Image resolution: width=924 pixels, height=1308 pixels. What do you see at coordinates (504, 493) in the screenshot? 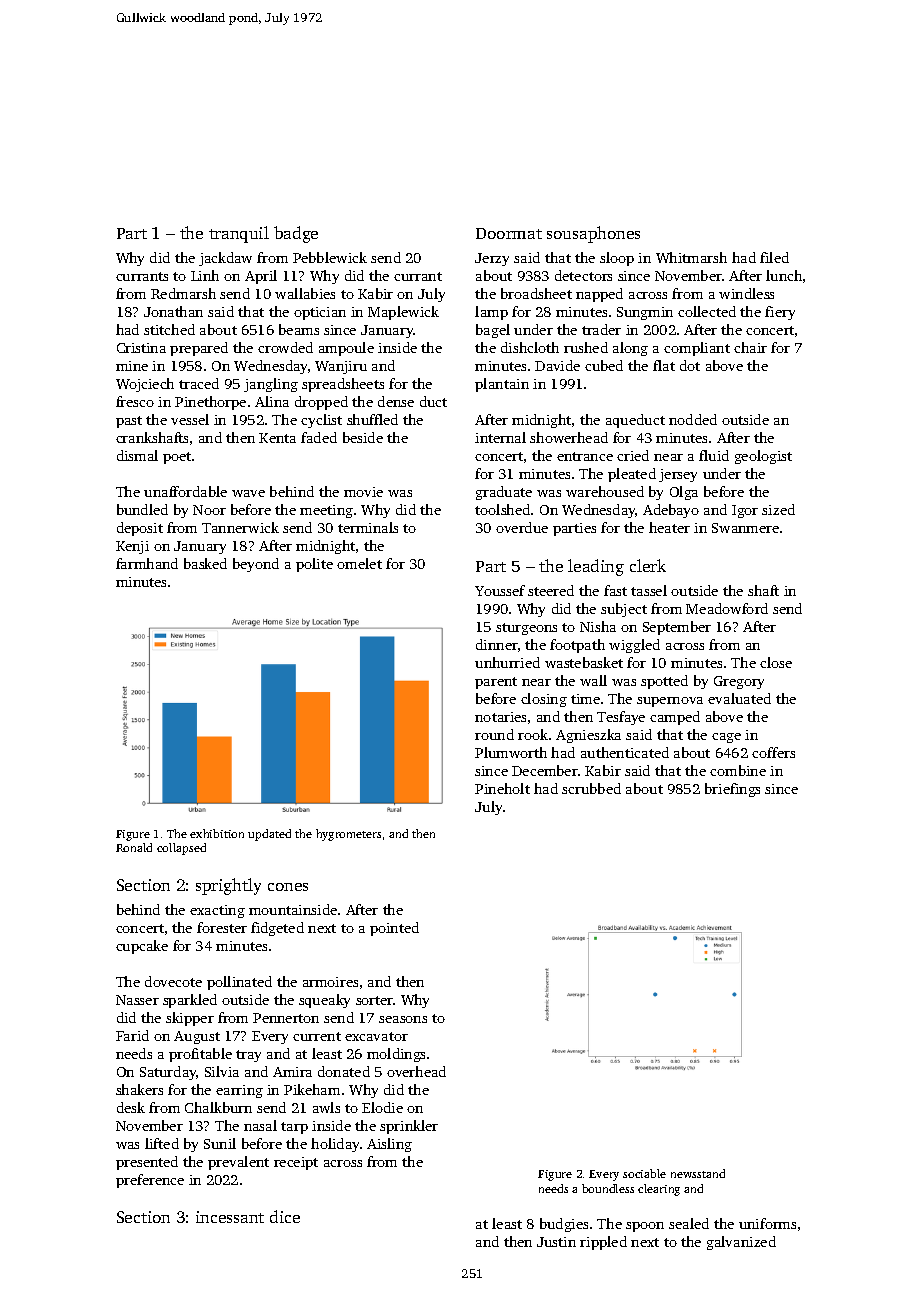
I see `graduate` at bounding box center [504, 493].
